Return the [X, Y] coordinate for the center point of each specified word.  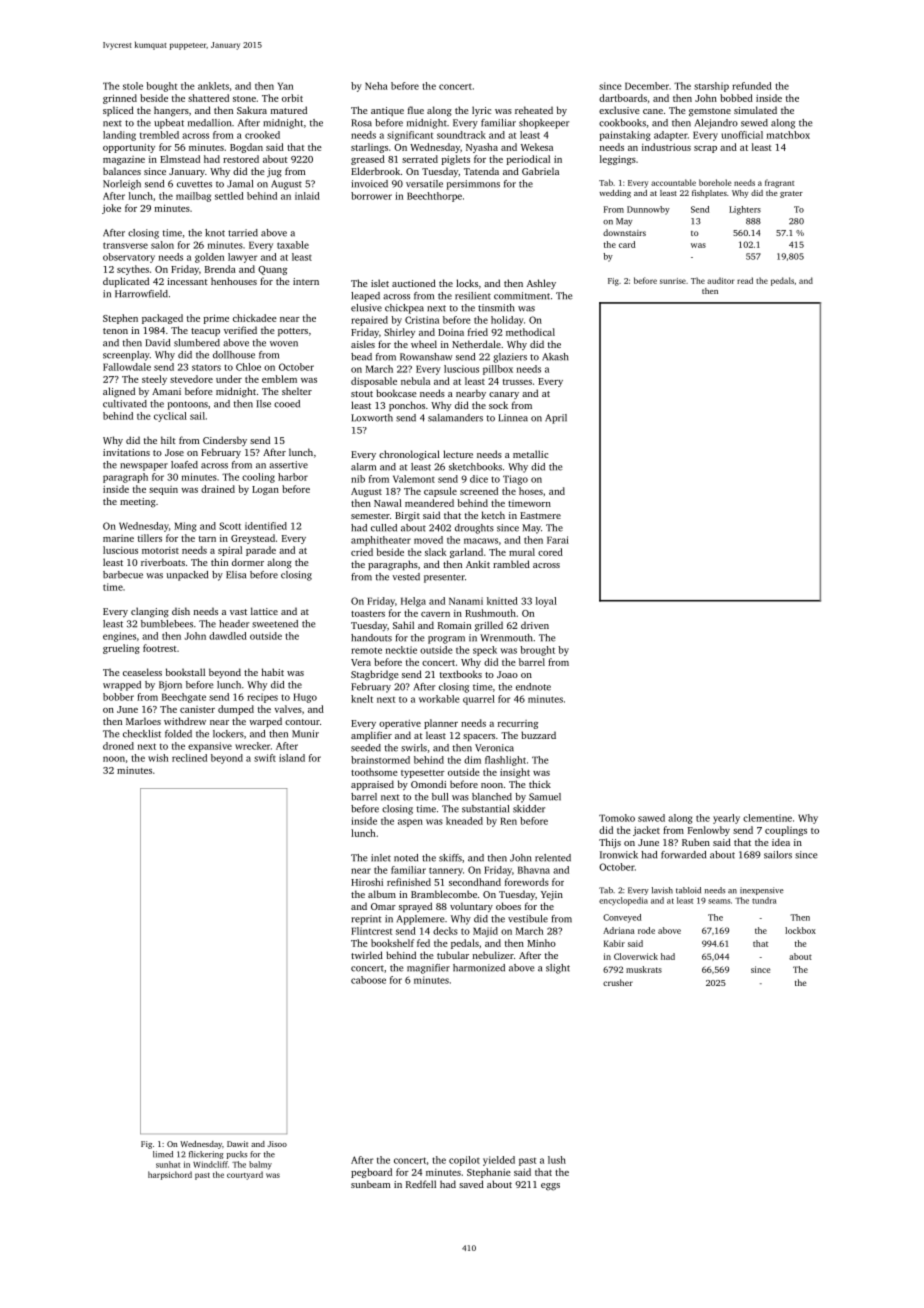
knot [215, 233]
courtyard [245, 1175]
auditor [720, 280]
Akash [555, 357]
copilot [464, 1161]
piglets [456, 160]
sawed [651, 818]
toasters [368, 614]
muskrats [644, 969]
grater [791, 194]
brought [537, 651]
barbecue [123, 575]
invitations [126, 452]
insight [515, 773]
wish [158, 758]
